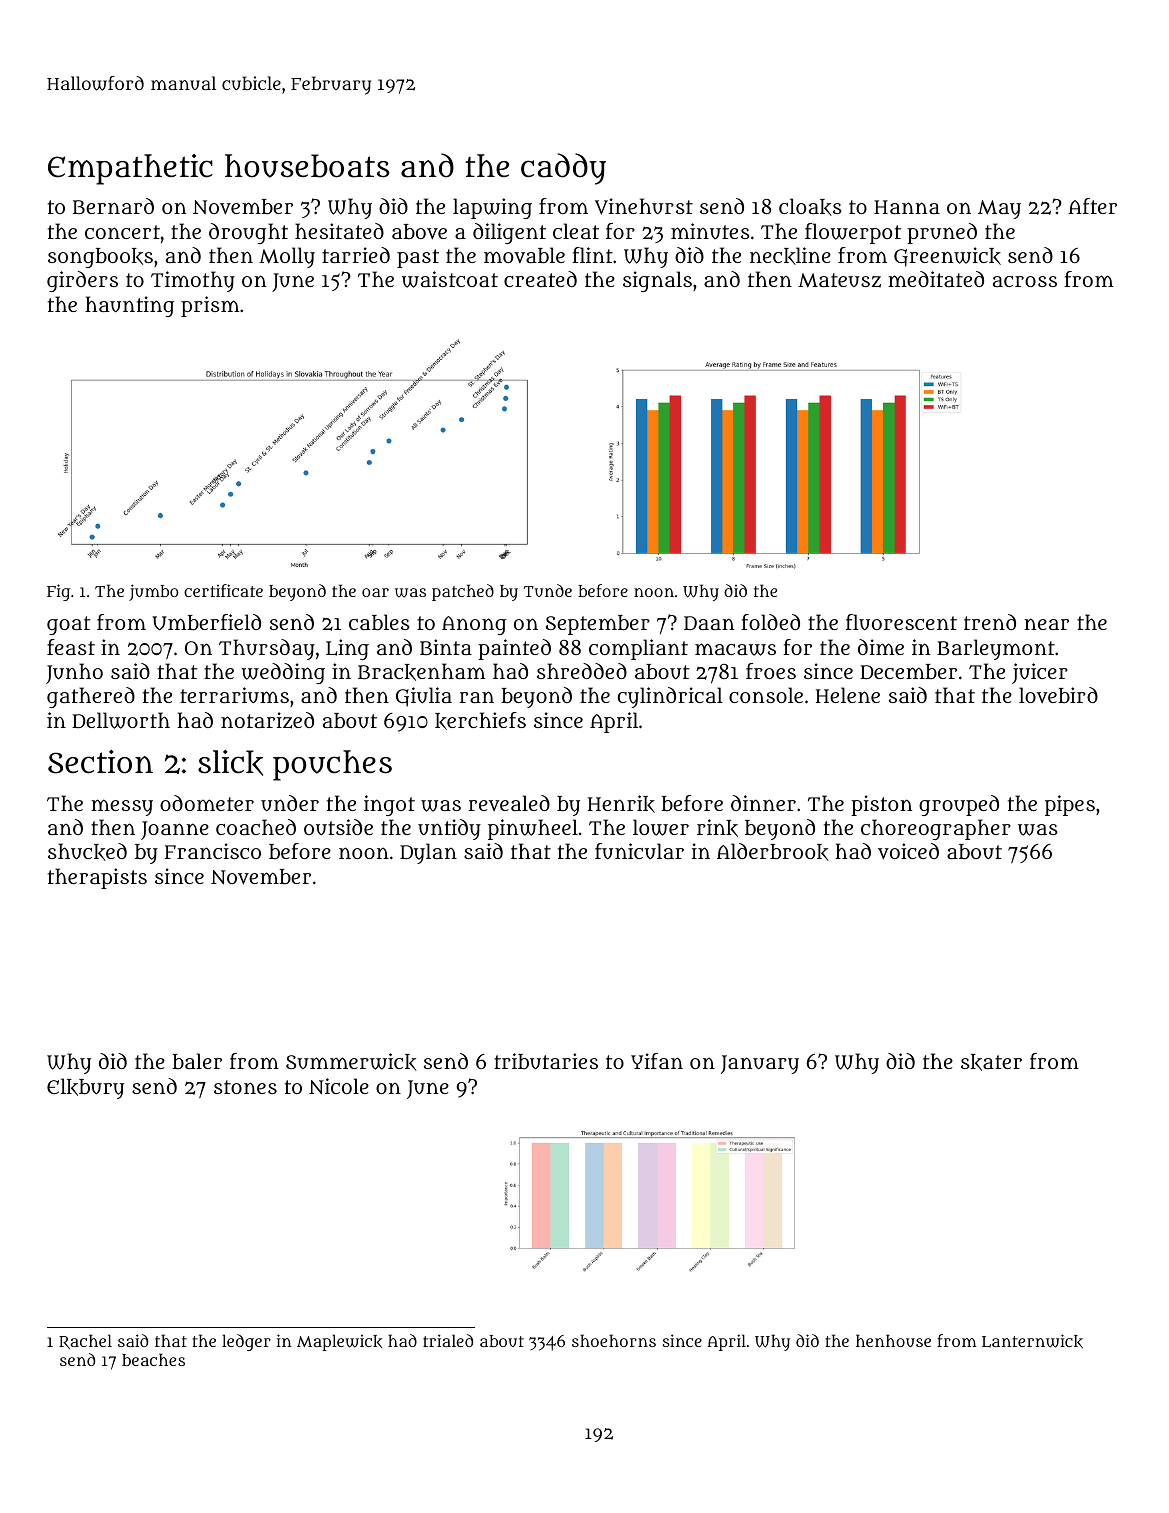 The width and height of the page is (1169, 1513). I want to click on near, so click(1046, 624).
